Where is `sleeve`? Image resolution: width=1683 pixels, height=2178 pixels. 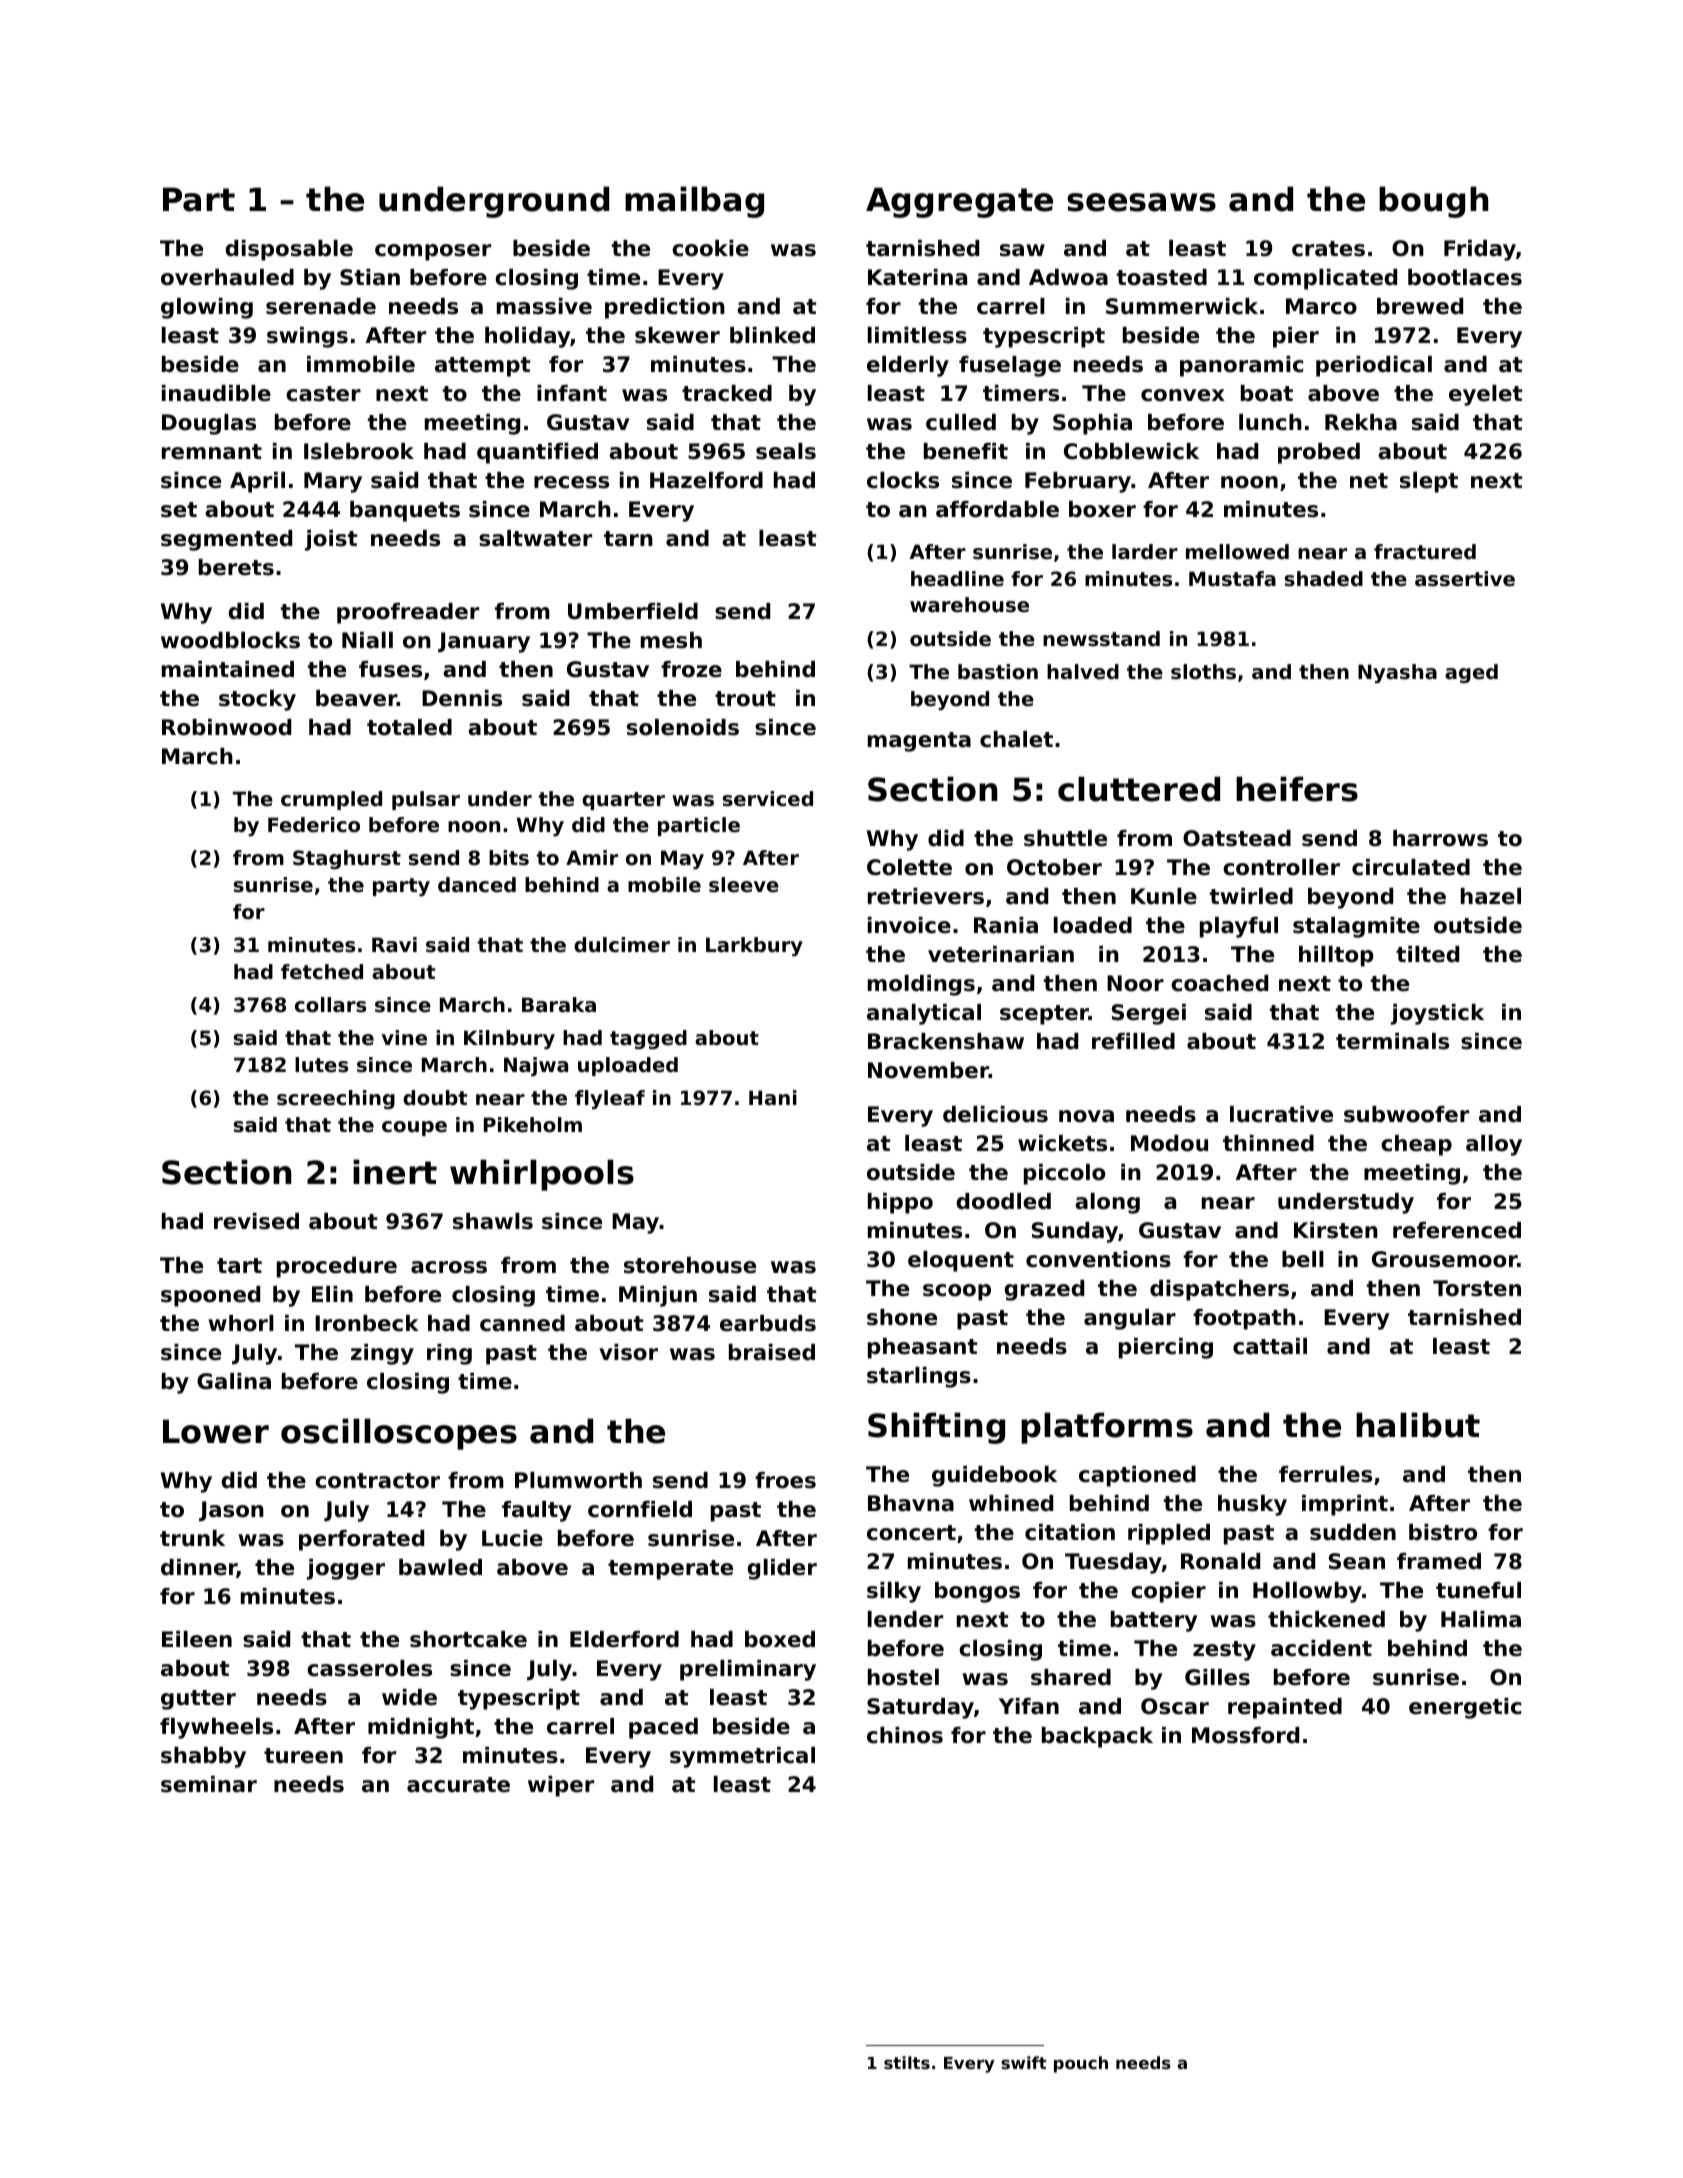
sleeve is located at coordinates (744, 885).
